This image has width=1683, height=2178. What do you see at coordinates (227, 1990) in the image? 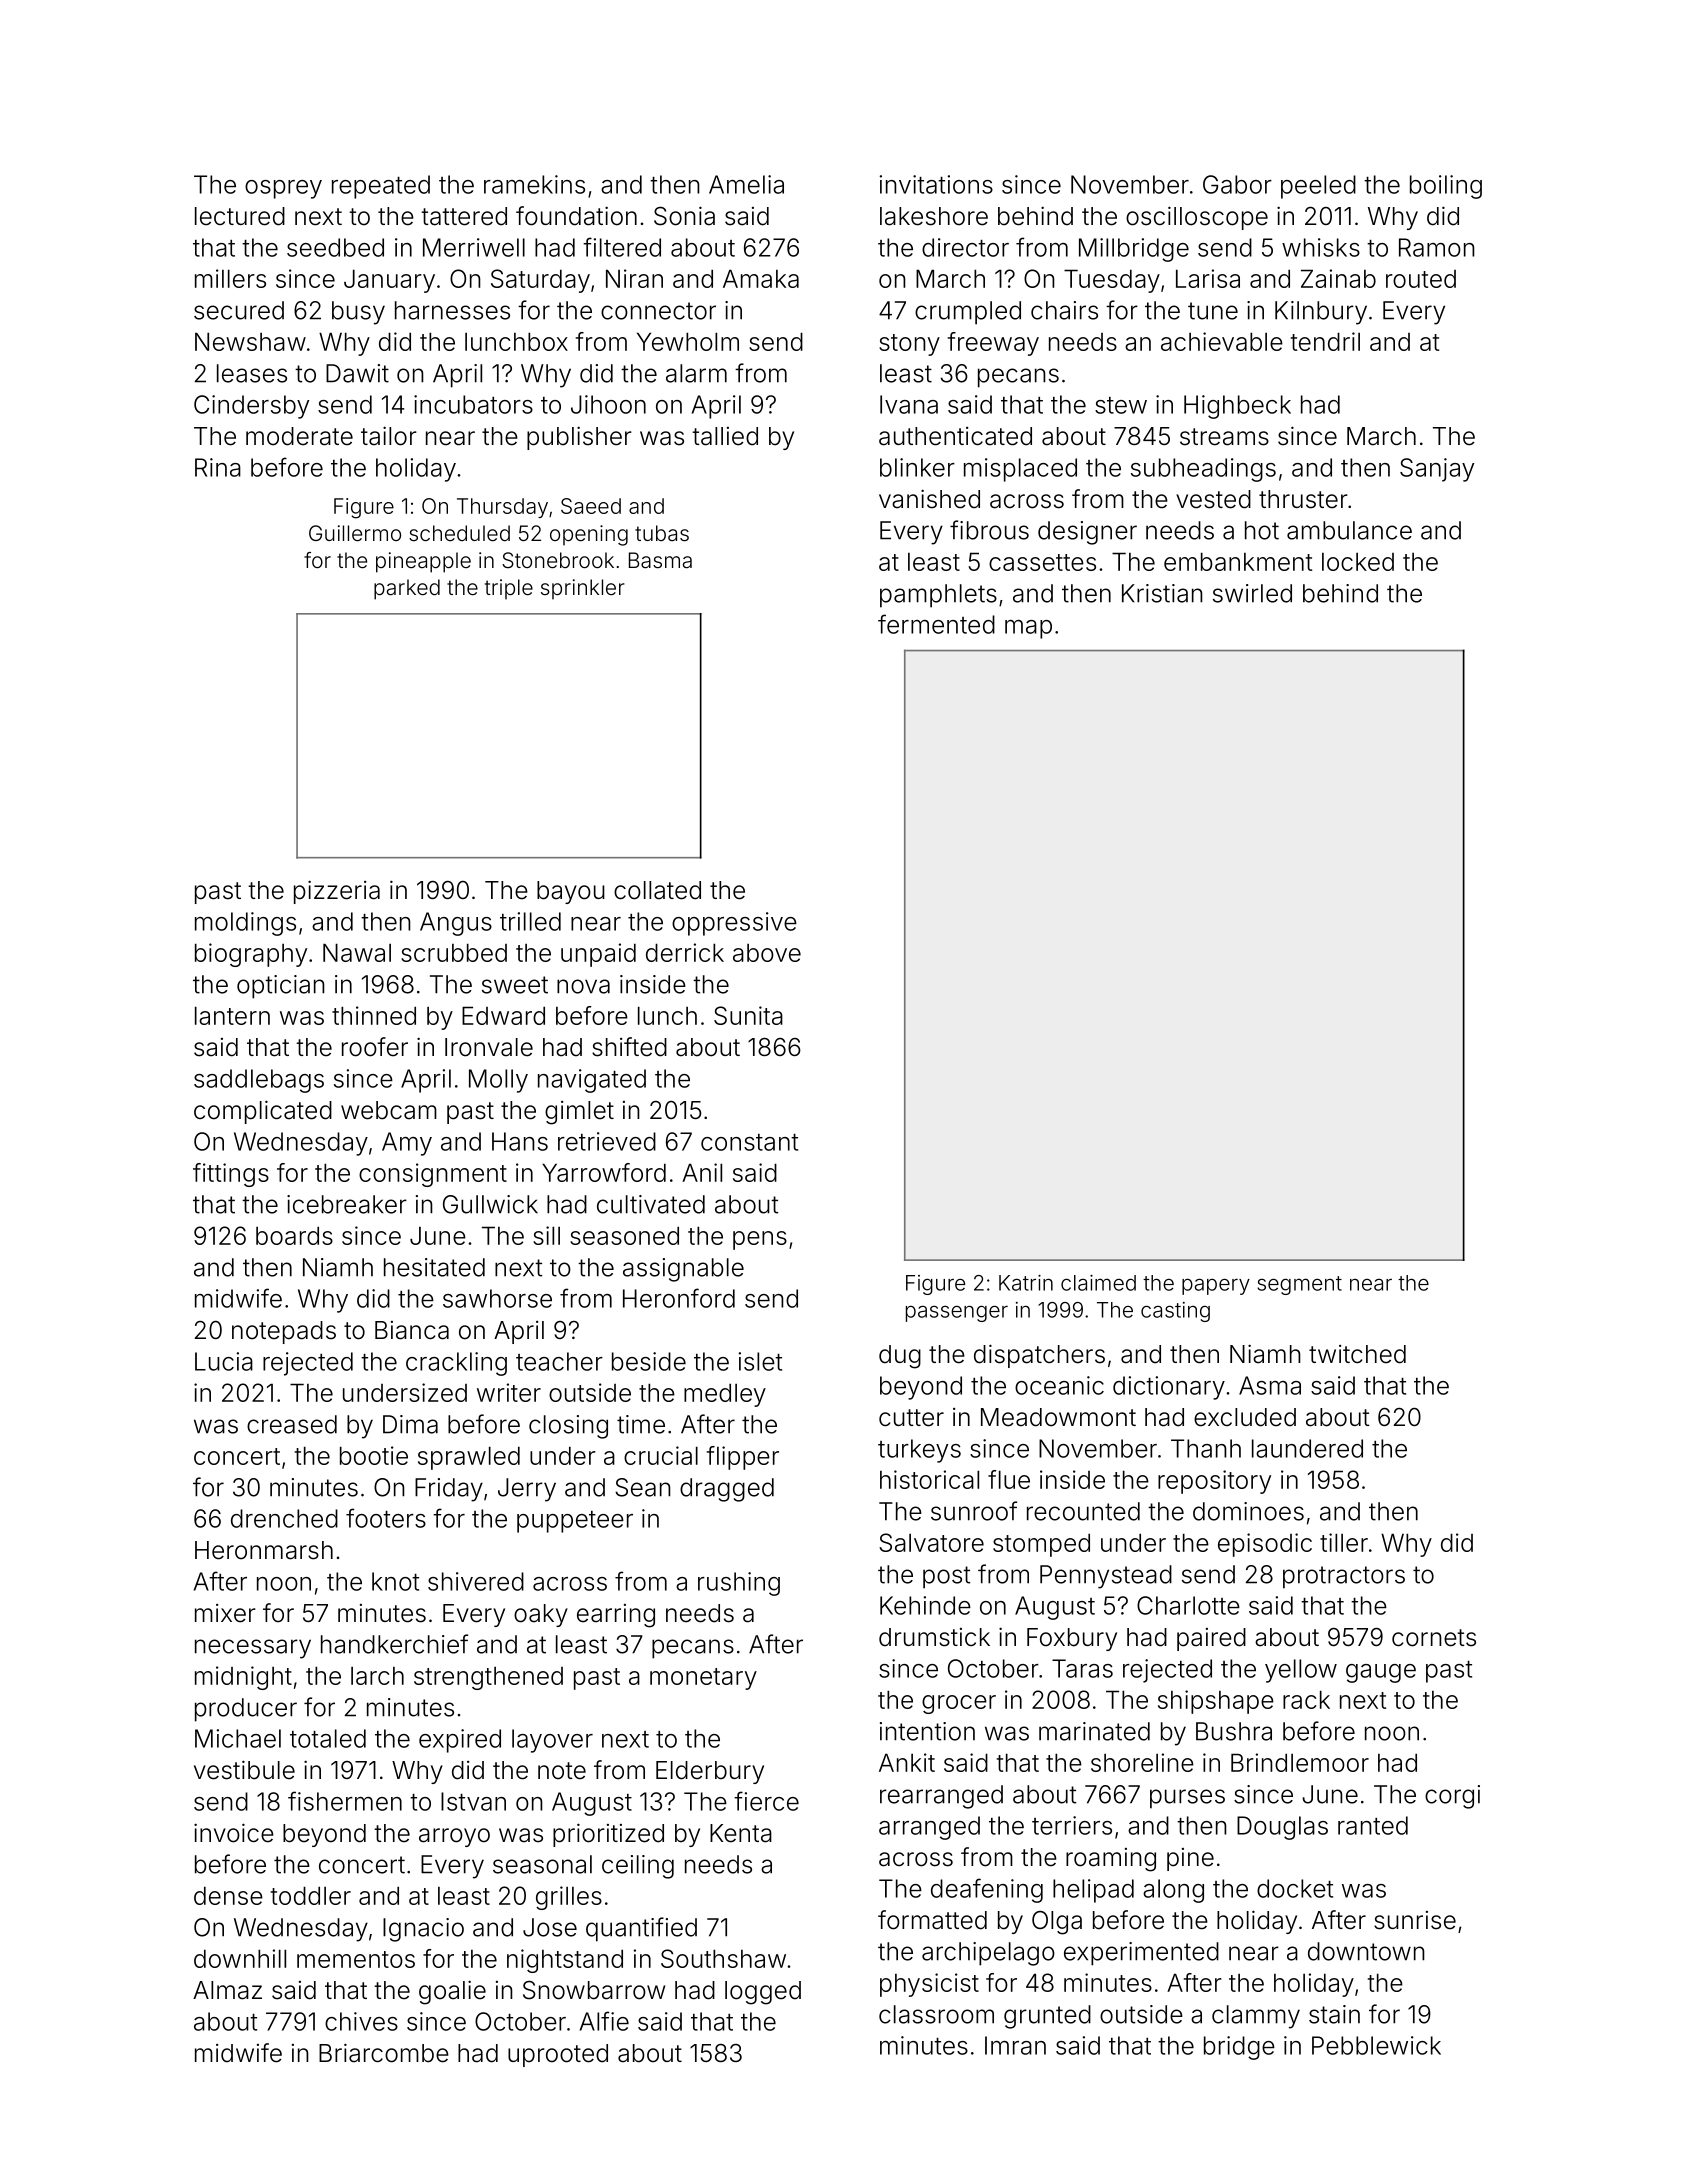
I see `Almaz` at bounding box center [227, 1990].
